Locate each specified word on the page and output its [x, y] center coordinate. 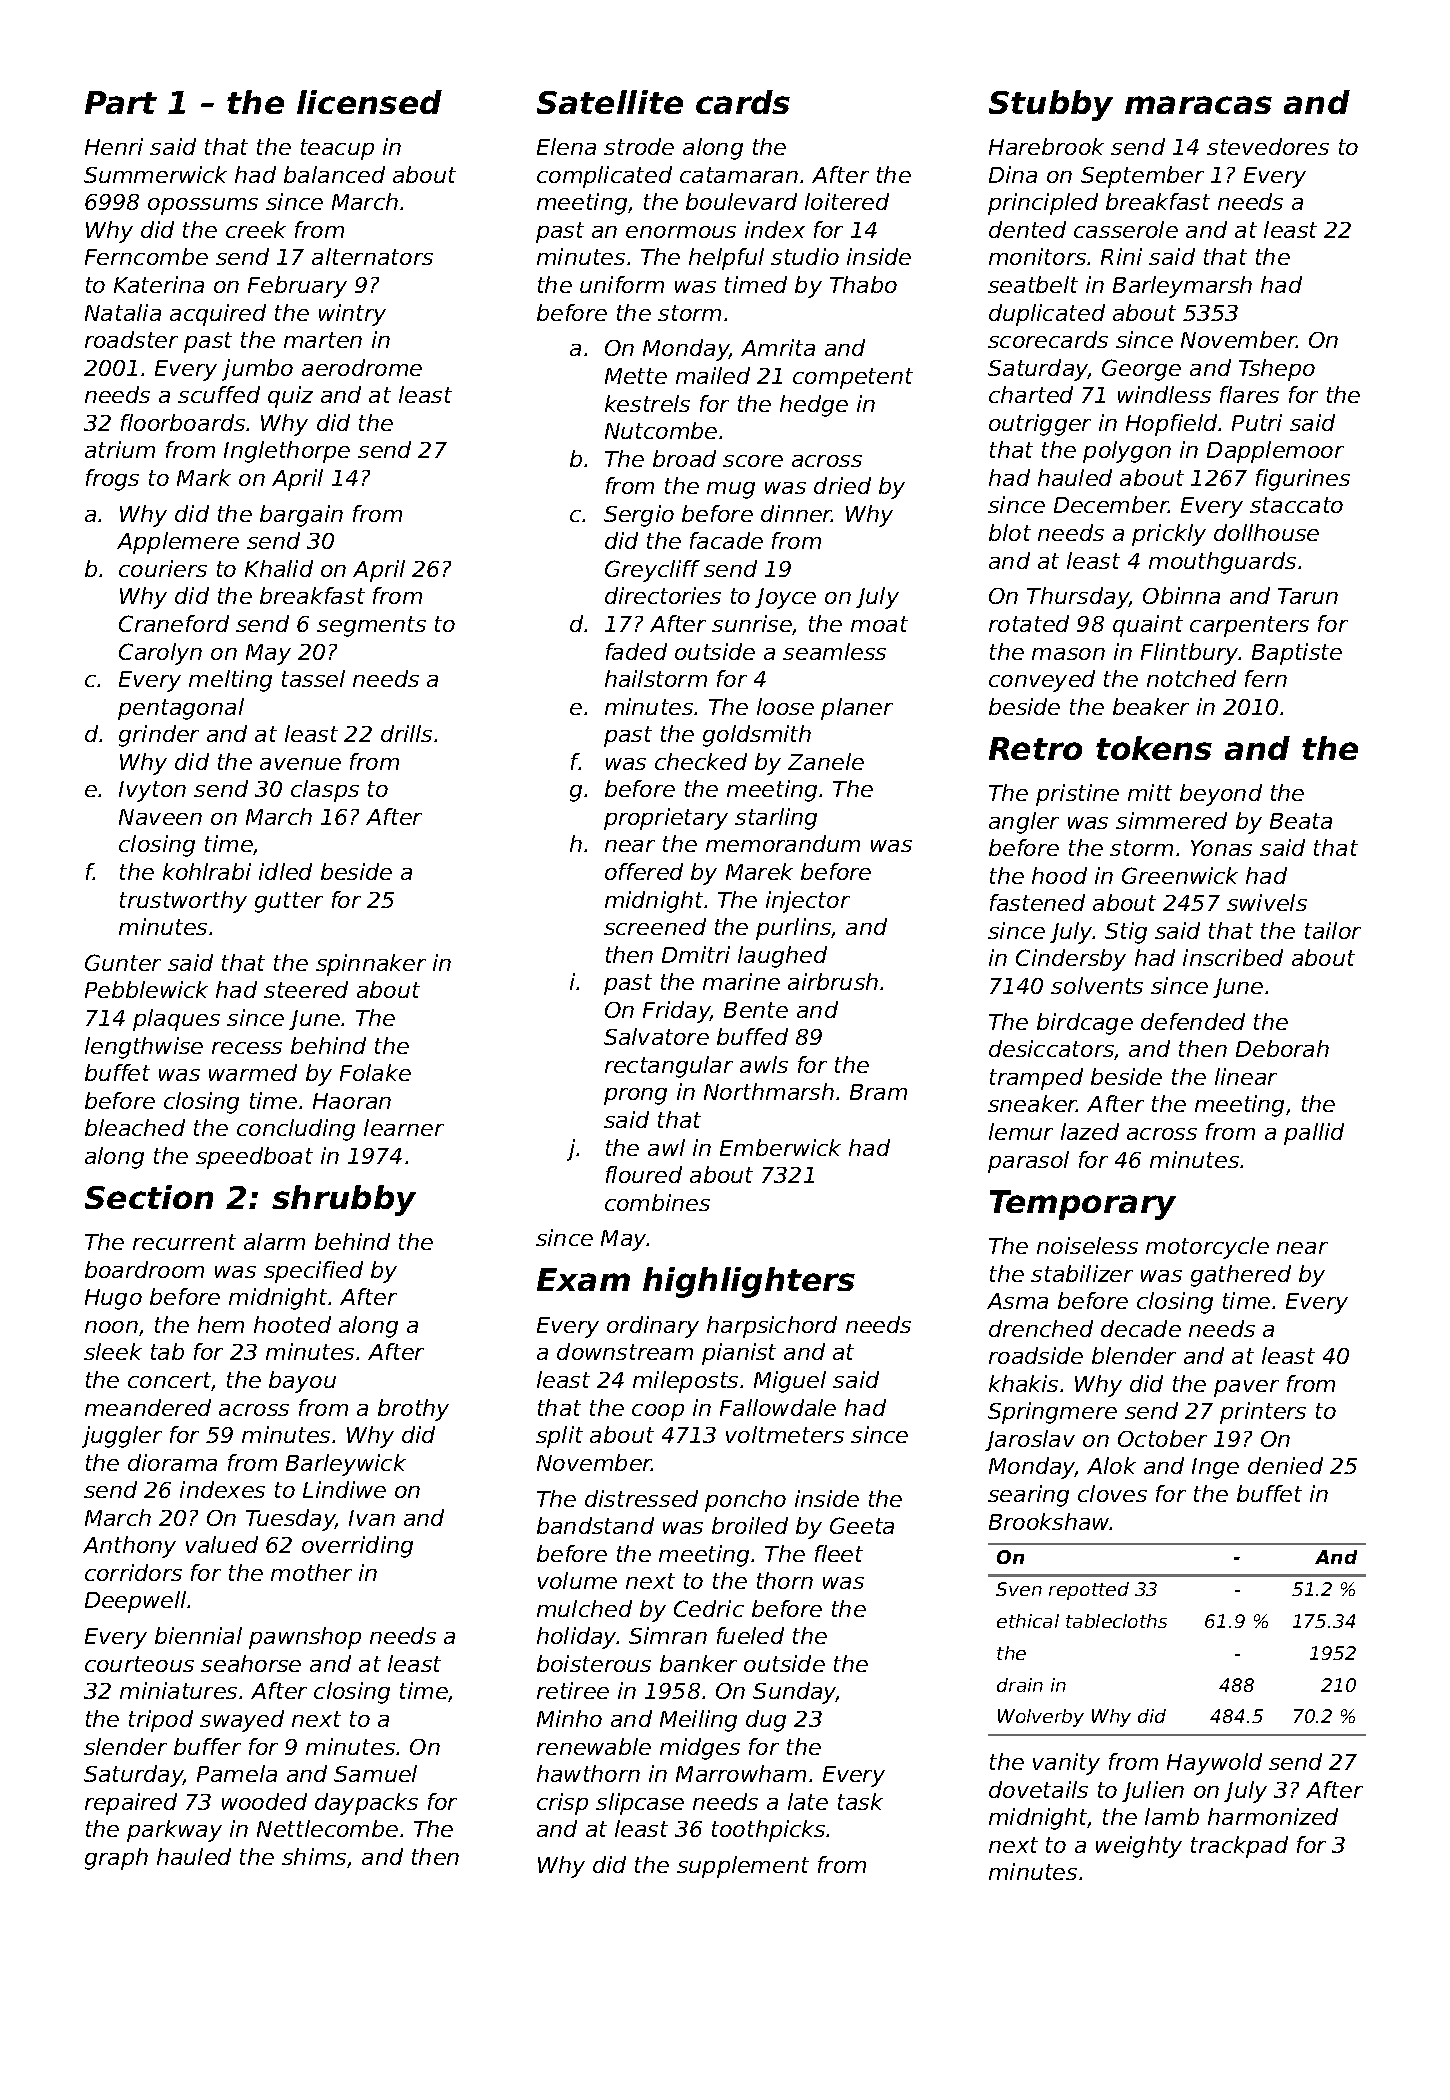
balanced [334, 174]
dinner [796, 513]
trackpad [1239, 1847]
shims [314, 1856]
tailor [1333, 930]
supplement [743, 1867]
